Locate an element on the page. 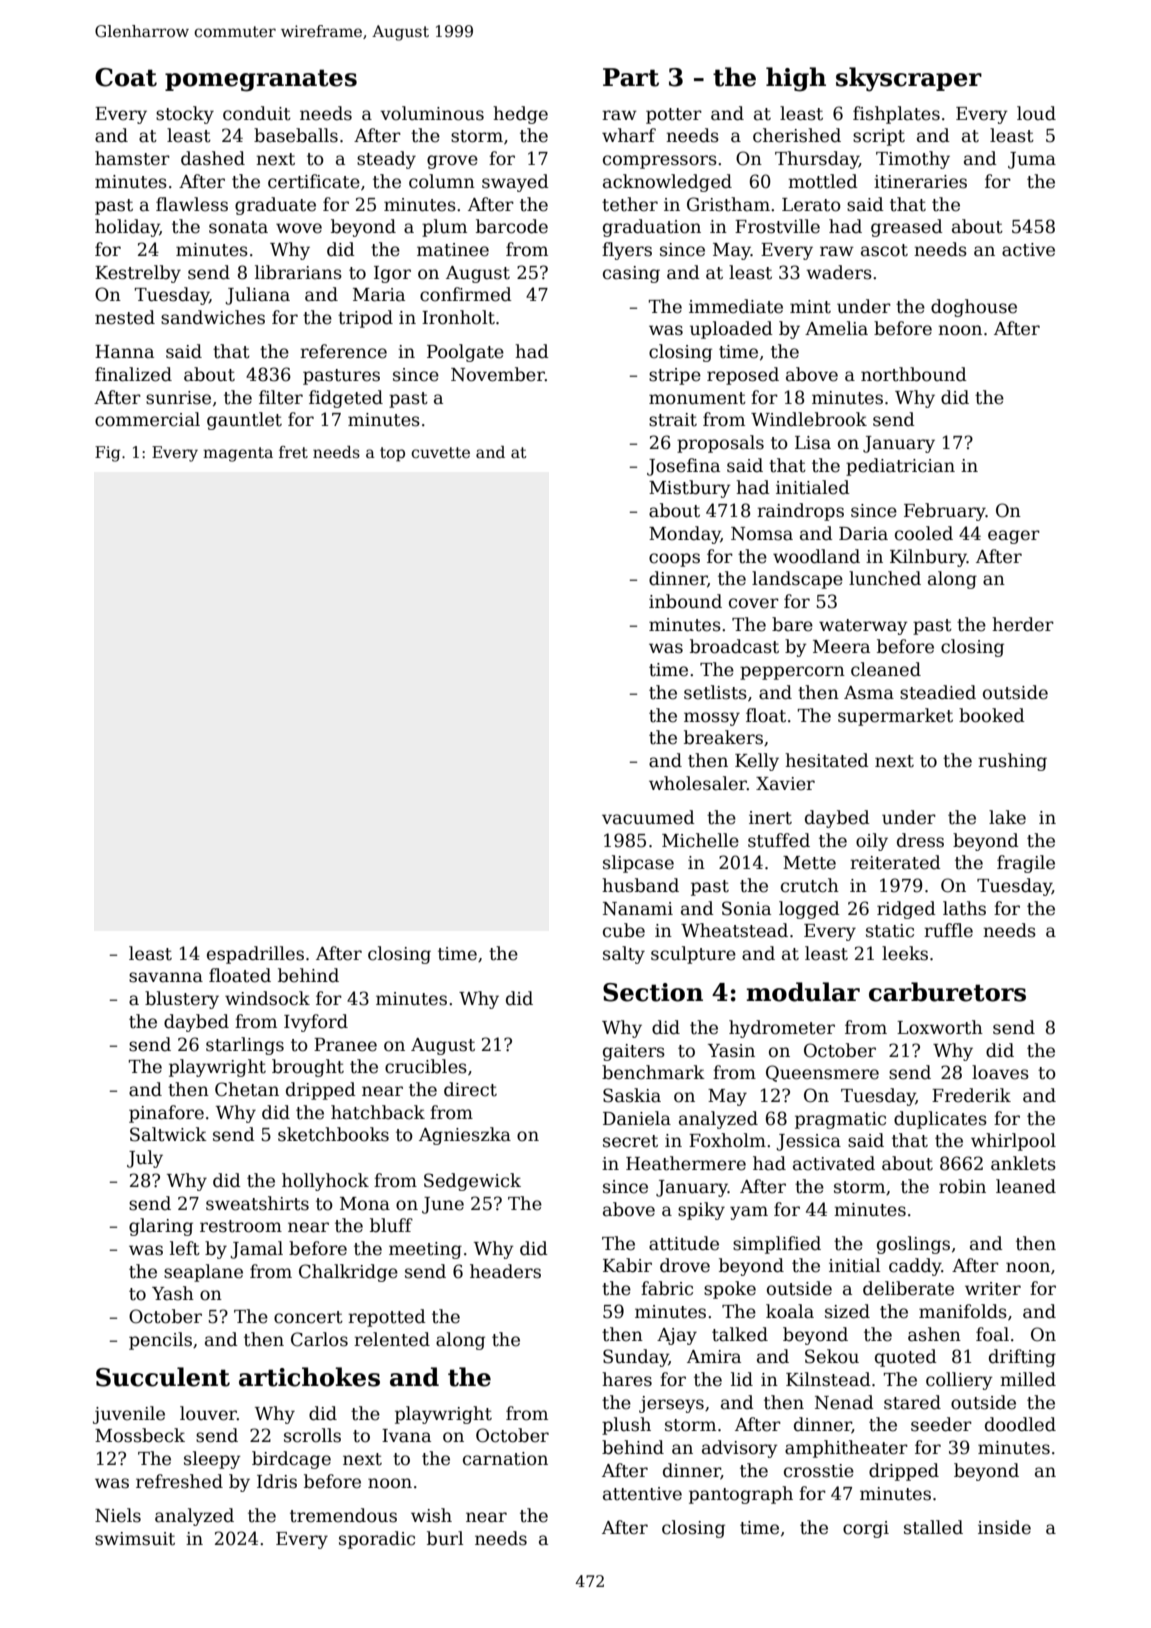  waterway is located at coordinates (863, 627).
